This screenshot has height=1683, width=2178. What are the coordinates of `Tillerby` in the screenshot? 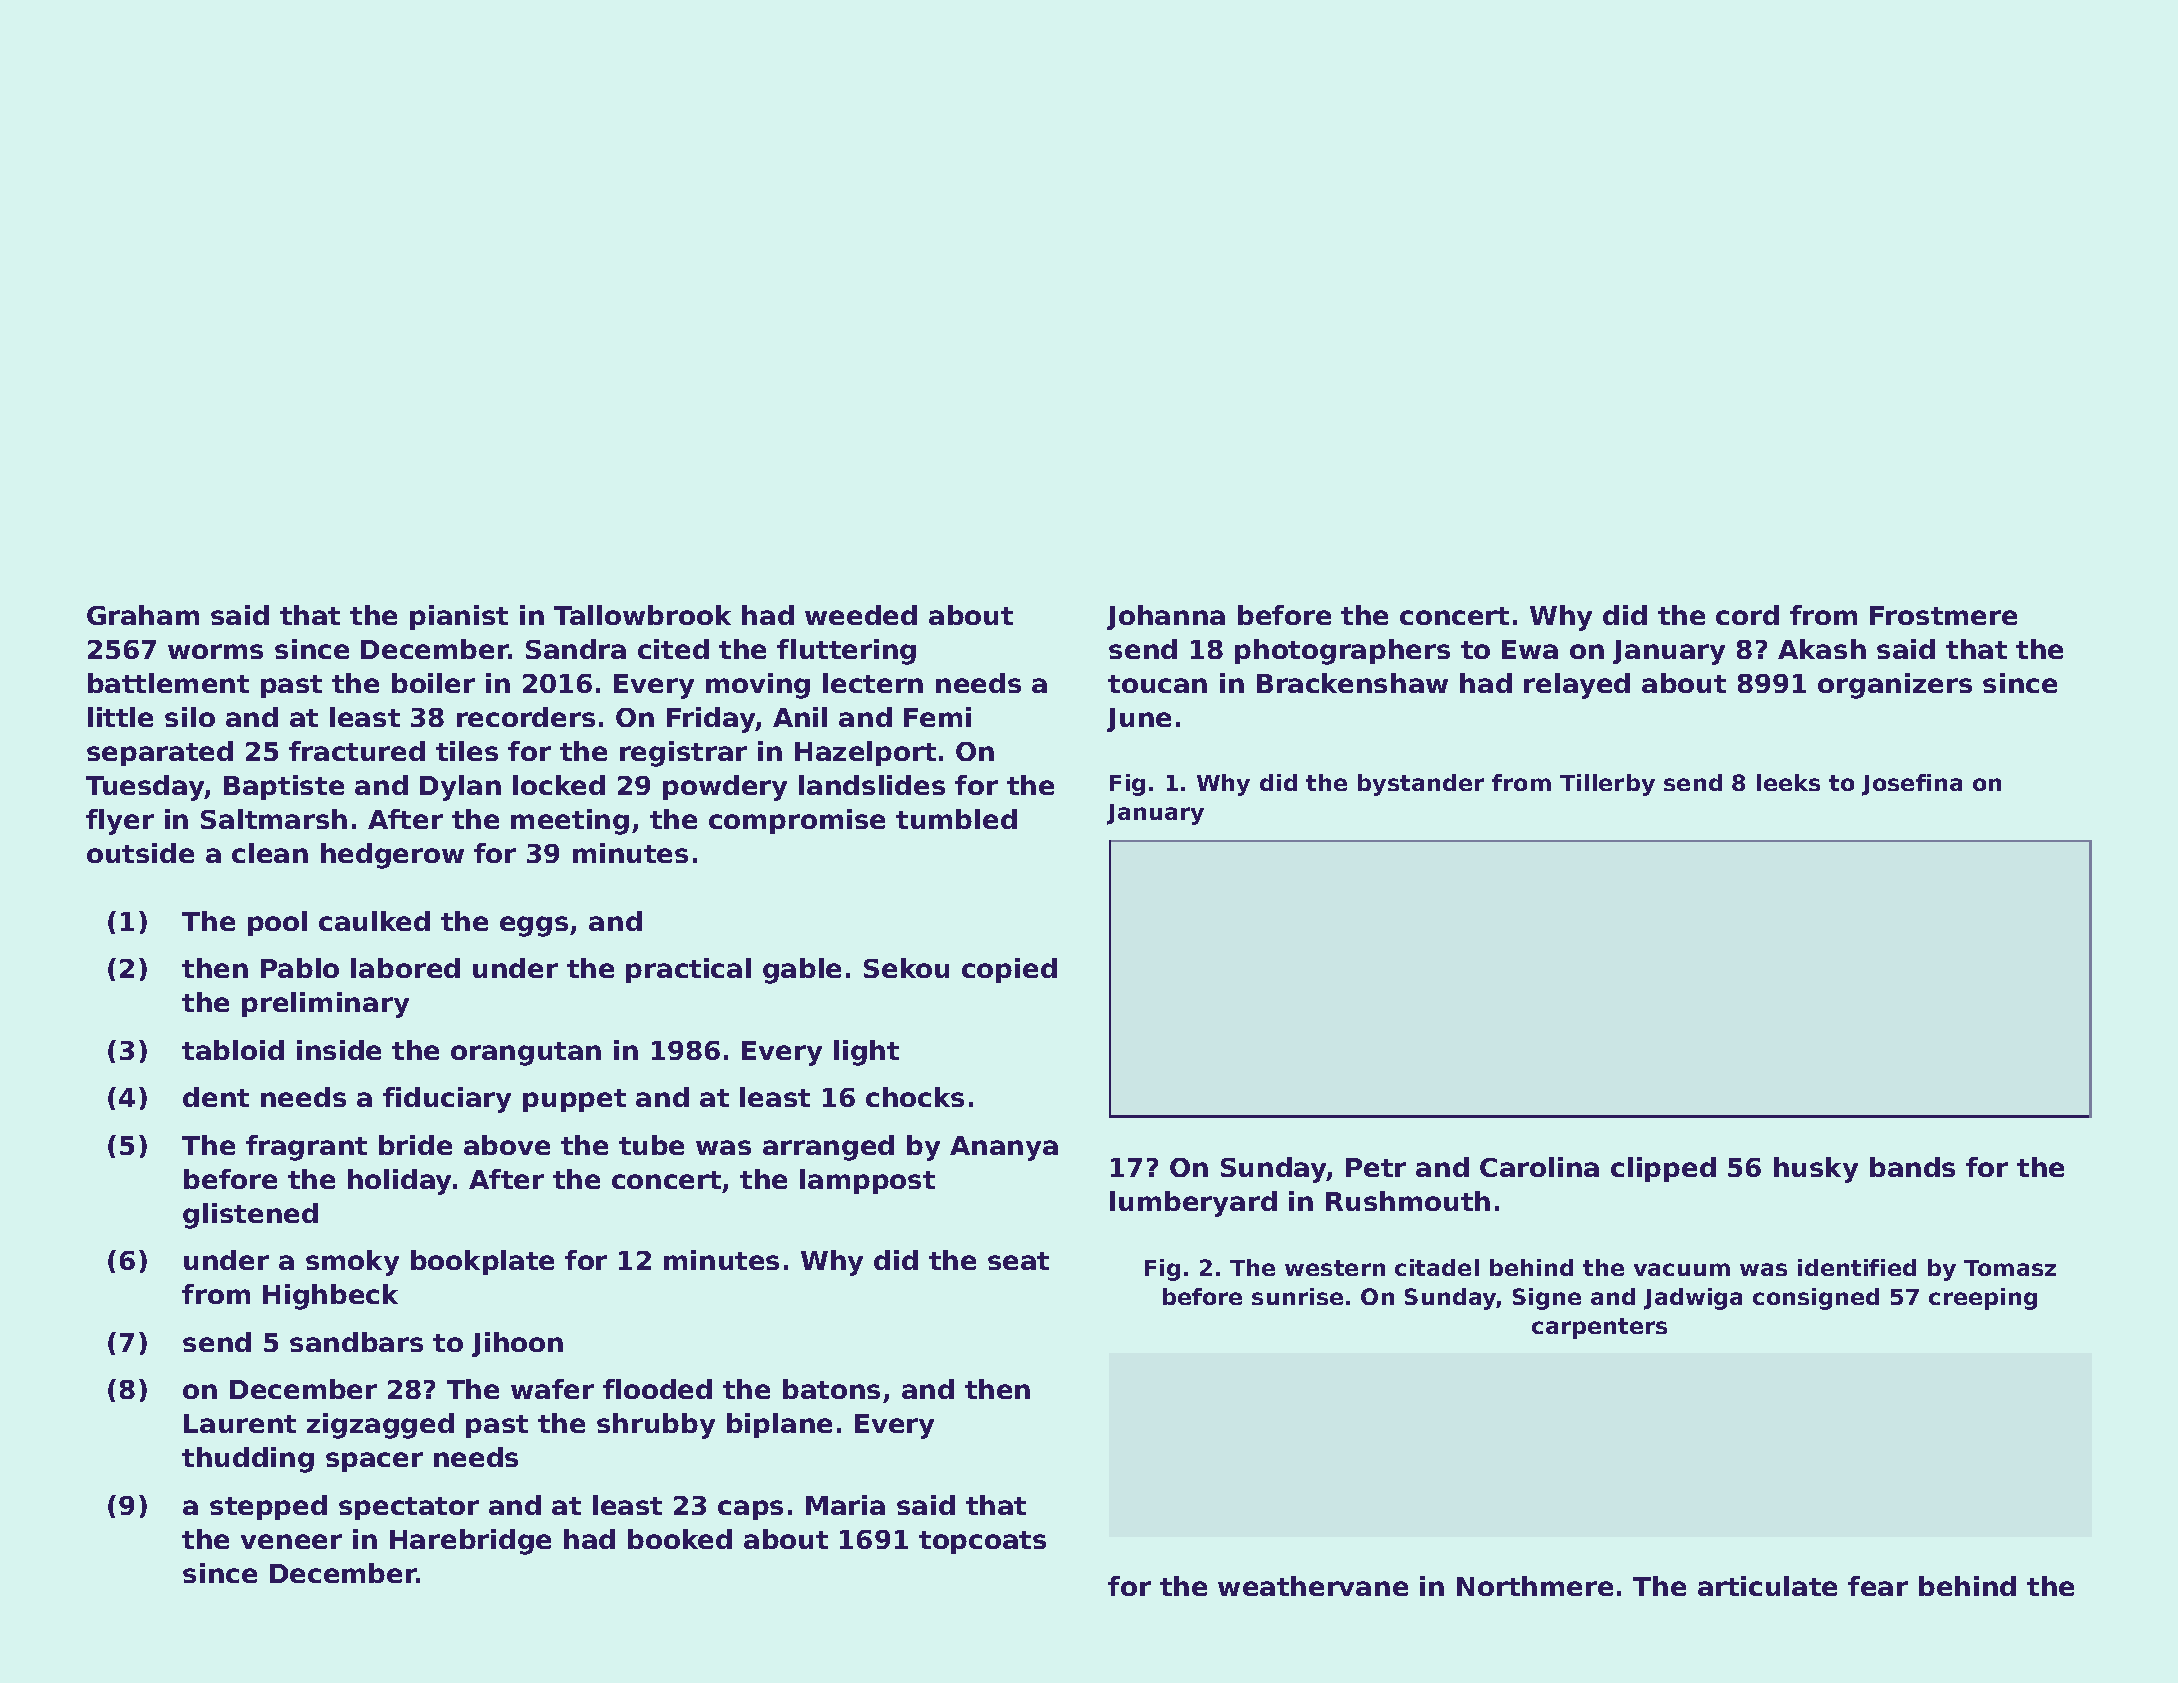 It's located at (1607, 785).
